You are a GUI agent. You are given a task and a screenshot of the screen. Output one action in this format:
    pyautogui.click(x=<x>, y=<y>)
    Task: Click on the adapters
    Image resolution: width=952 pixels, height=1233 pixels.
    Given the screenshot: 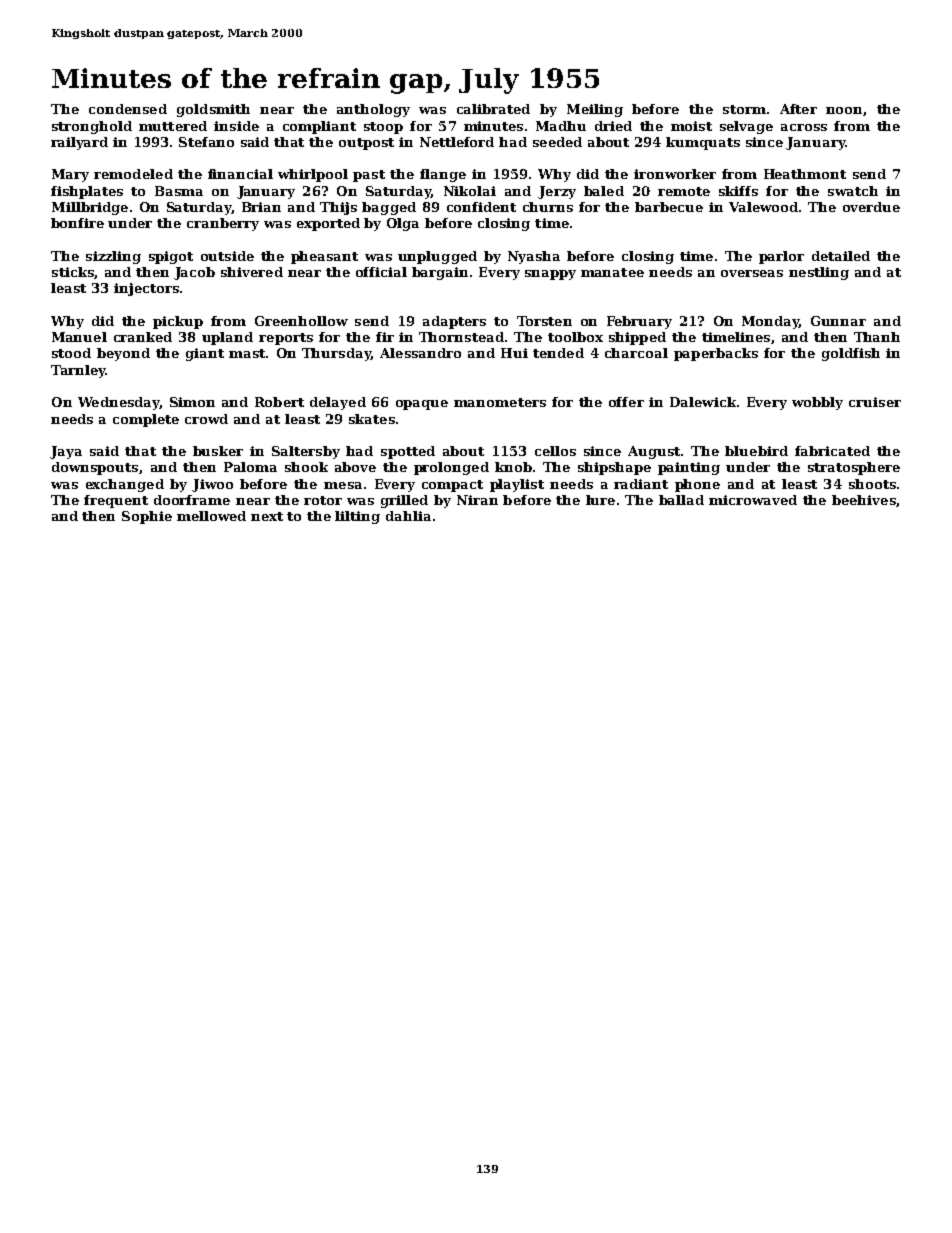 What is the action you would take?
    pyautogui.click(x=454, y=322)
